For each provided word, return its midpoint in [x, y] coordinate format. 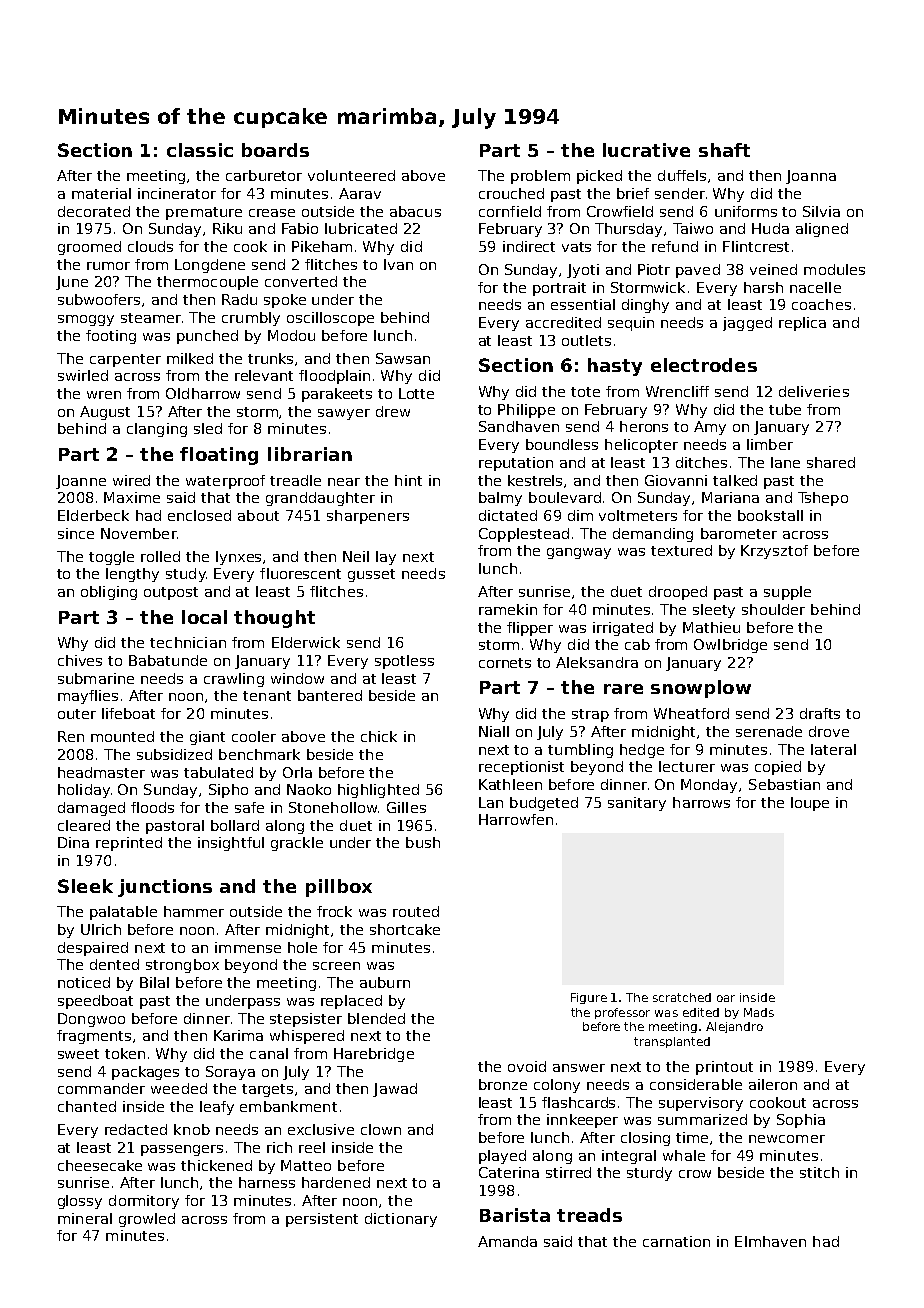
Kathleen [510, 784]
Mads [759, 1012]
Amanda [507, 1241]
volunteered [351, 175]
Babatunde [168, 660]
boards [275, 150]
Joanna [811, 177]
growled [147, 1220]
